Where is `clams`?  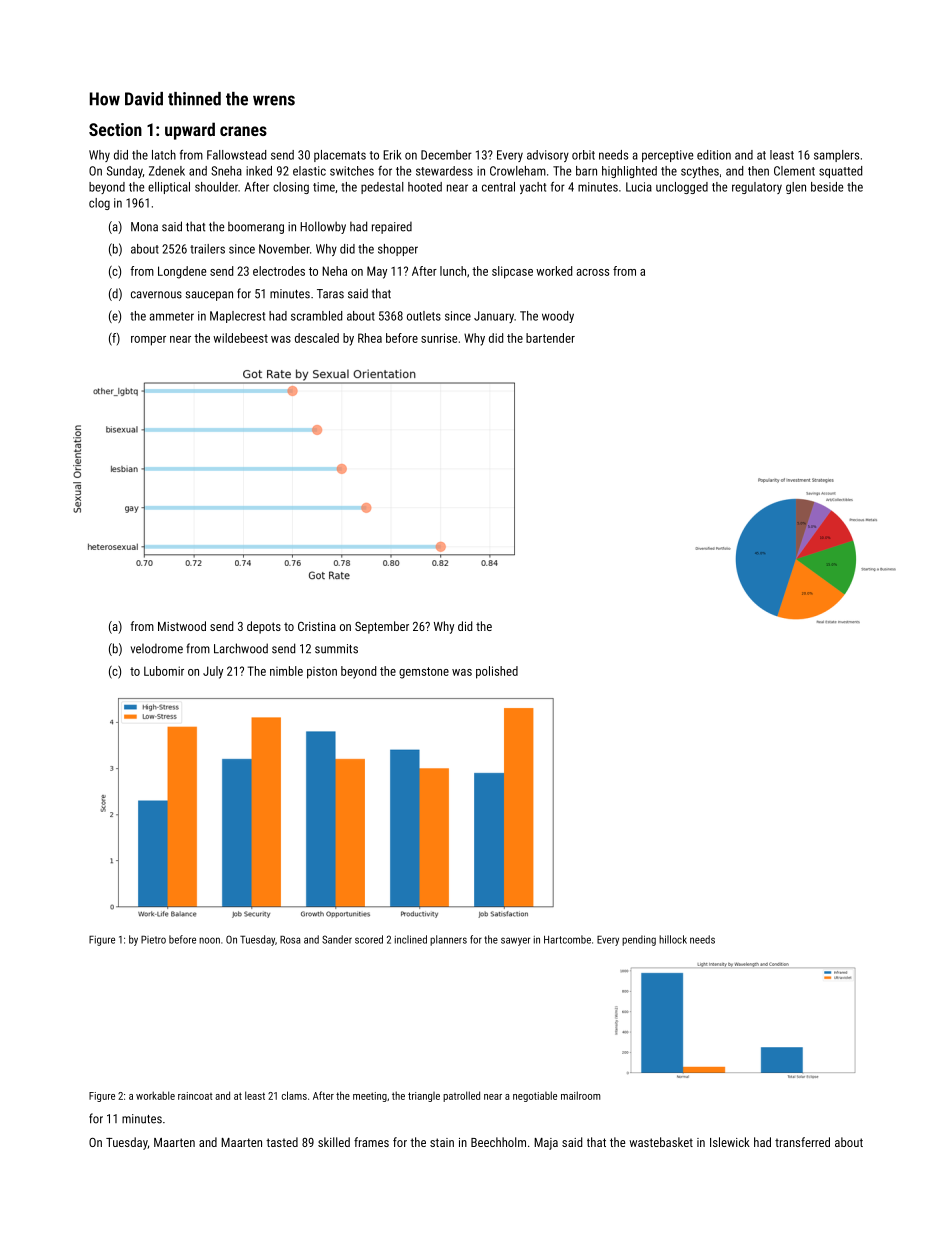 clams is located at coordinates (294, 1095).
